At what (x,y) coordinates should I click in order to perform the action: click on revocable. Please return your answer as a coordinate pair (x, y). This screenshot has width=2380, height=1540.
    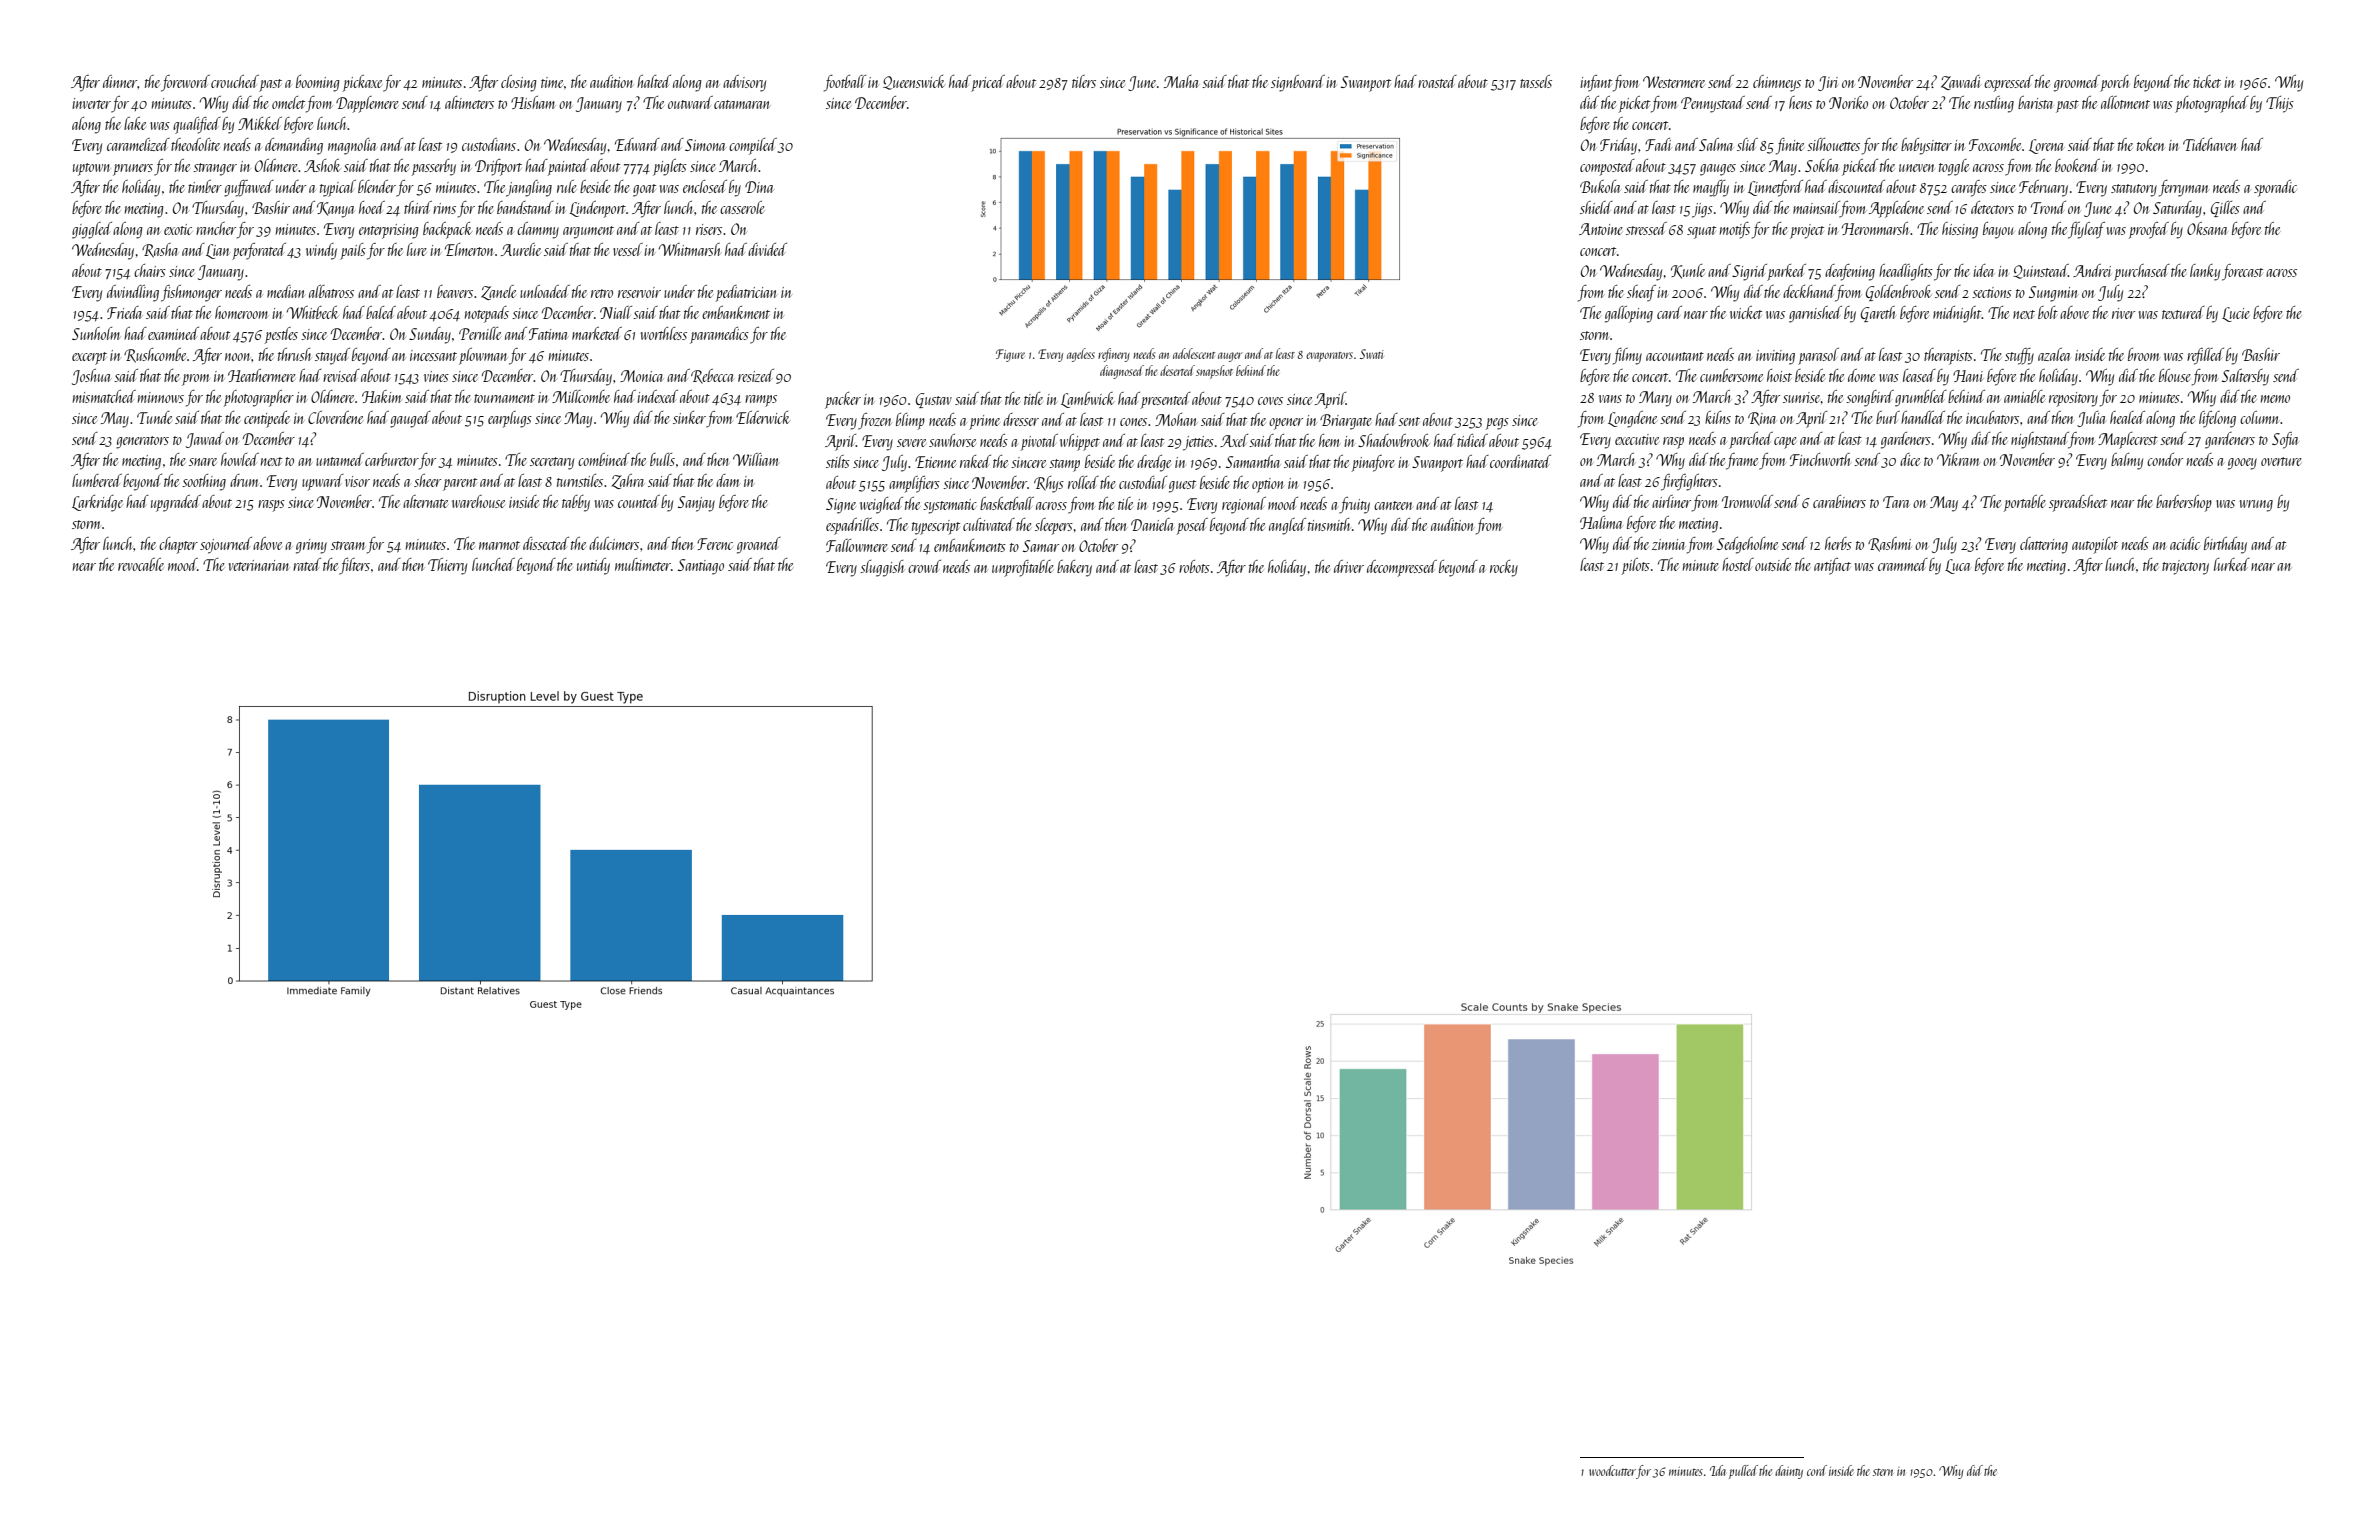
    Looking at the image, I should click on (141, 564).
